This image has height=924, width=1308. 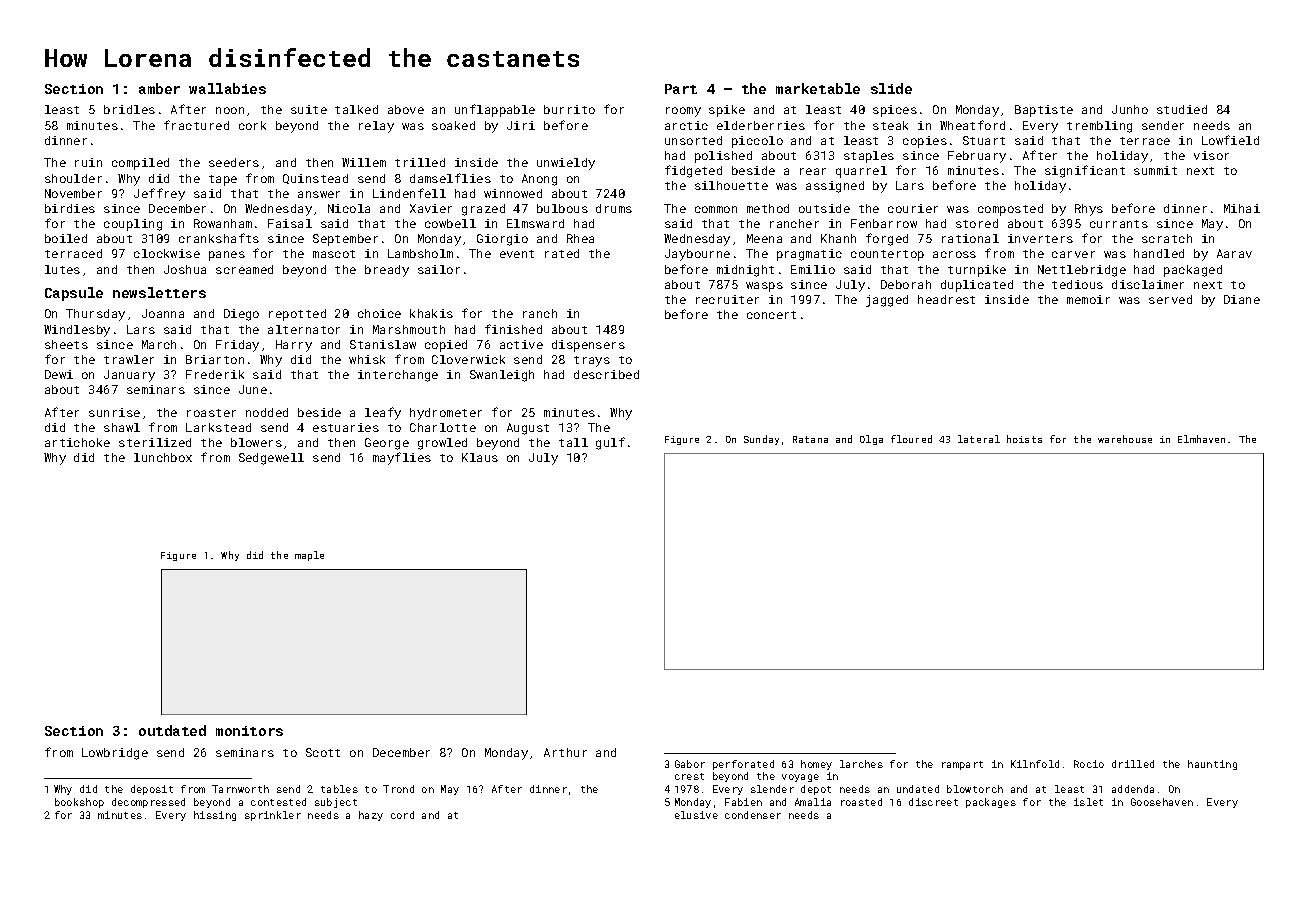 I want to click on Arthur, so click(x=565, y=752).
